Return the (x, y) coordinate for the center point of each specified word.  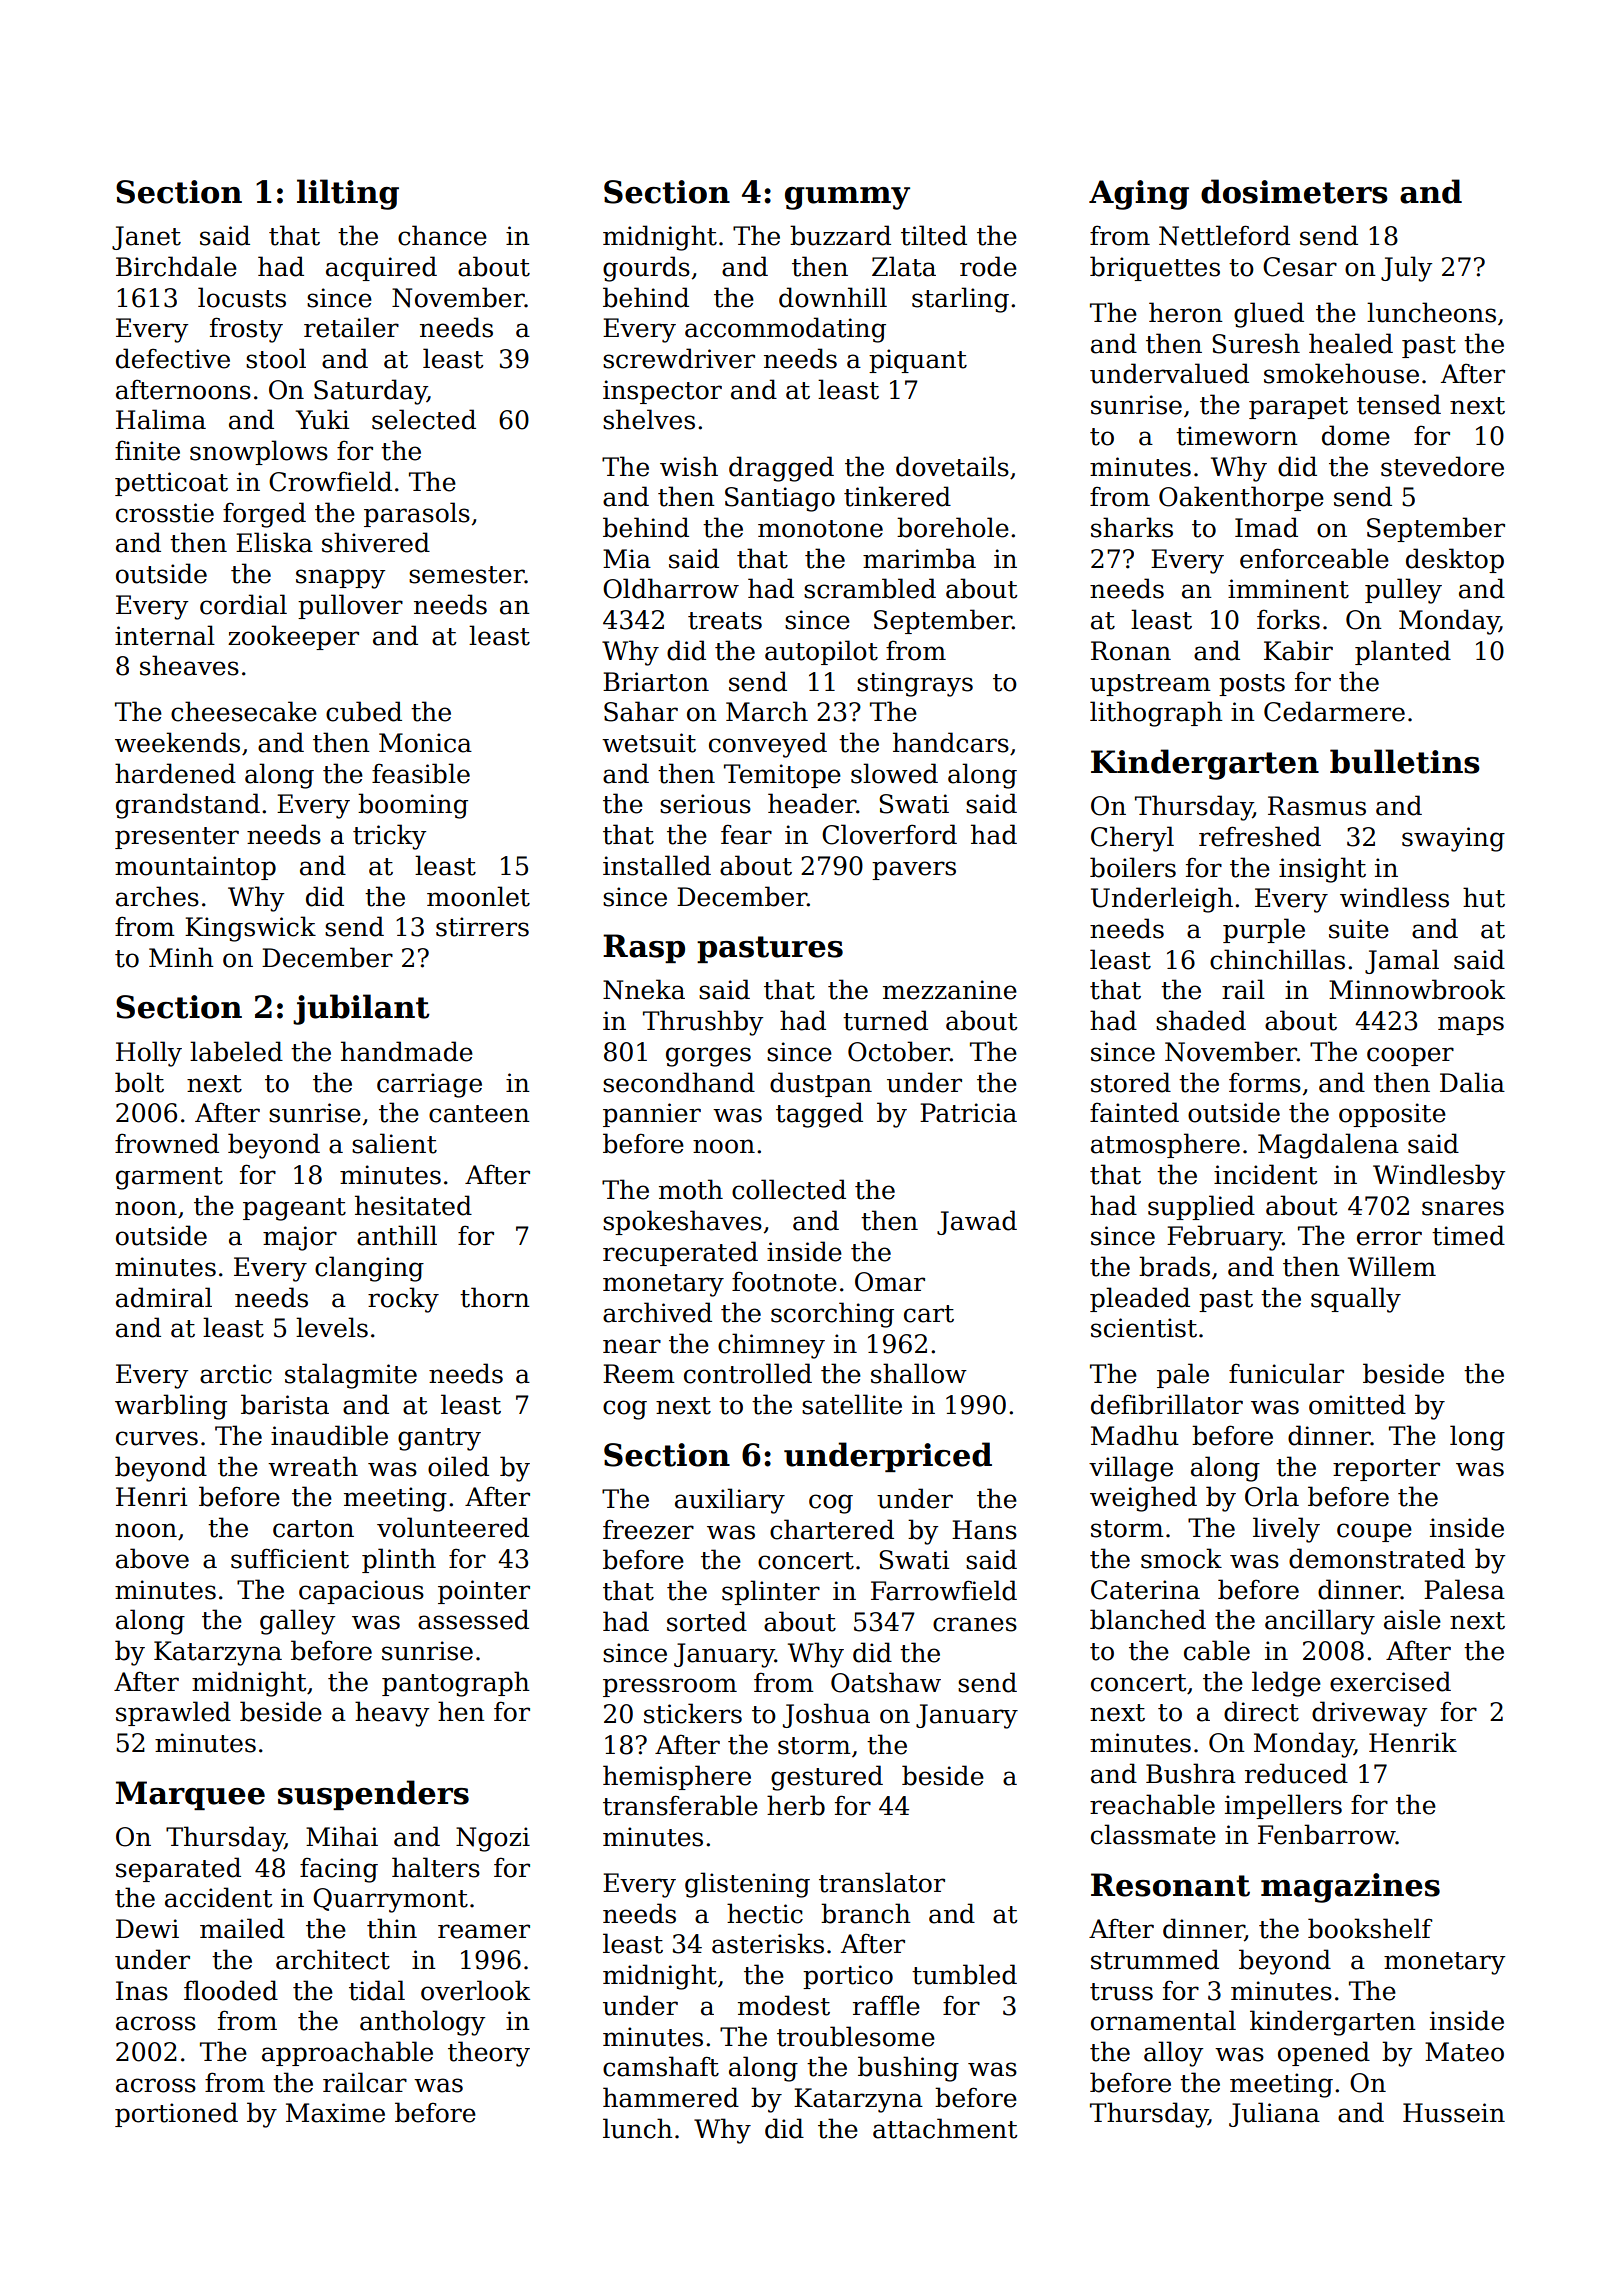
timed (1468, 1235)
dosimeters (1294, 191)
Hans (984, 1530)
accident (219, 1897)
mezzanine (950, 990)
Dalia (1472, 1082)
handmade (407, 1051)
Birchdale (176, 266)
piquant (918, 361)
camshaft (661, 2066)
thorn (495, 1297)
